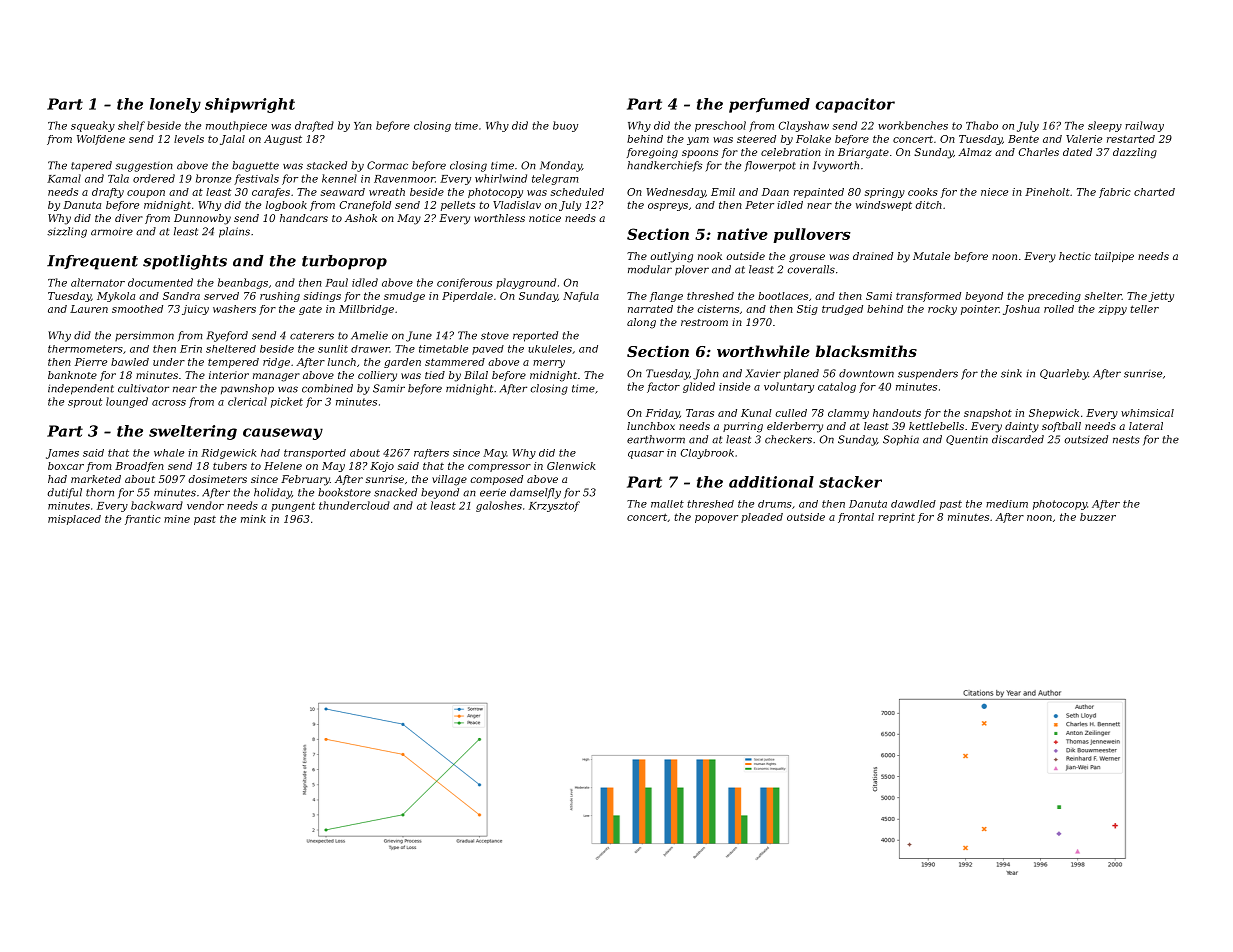 Image resolution: width=1233 pixels, height=952 pixels. I want to click on squeaky, so click(93, 126).
